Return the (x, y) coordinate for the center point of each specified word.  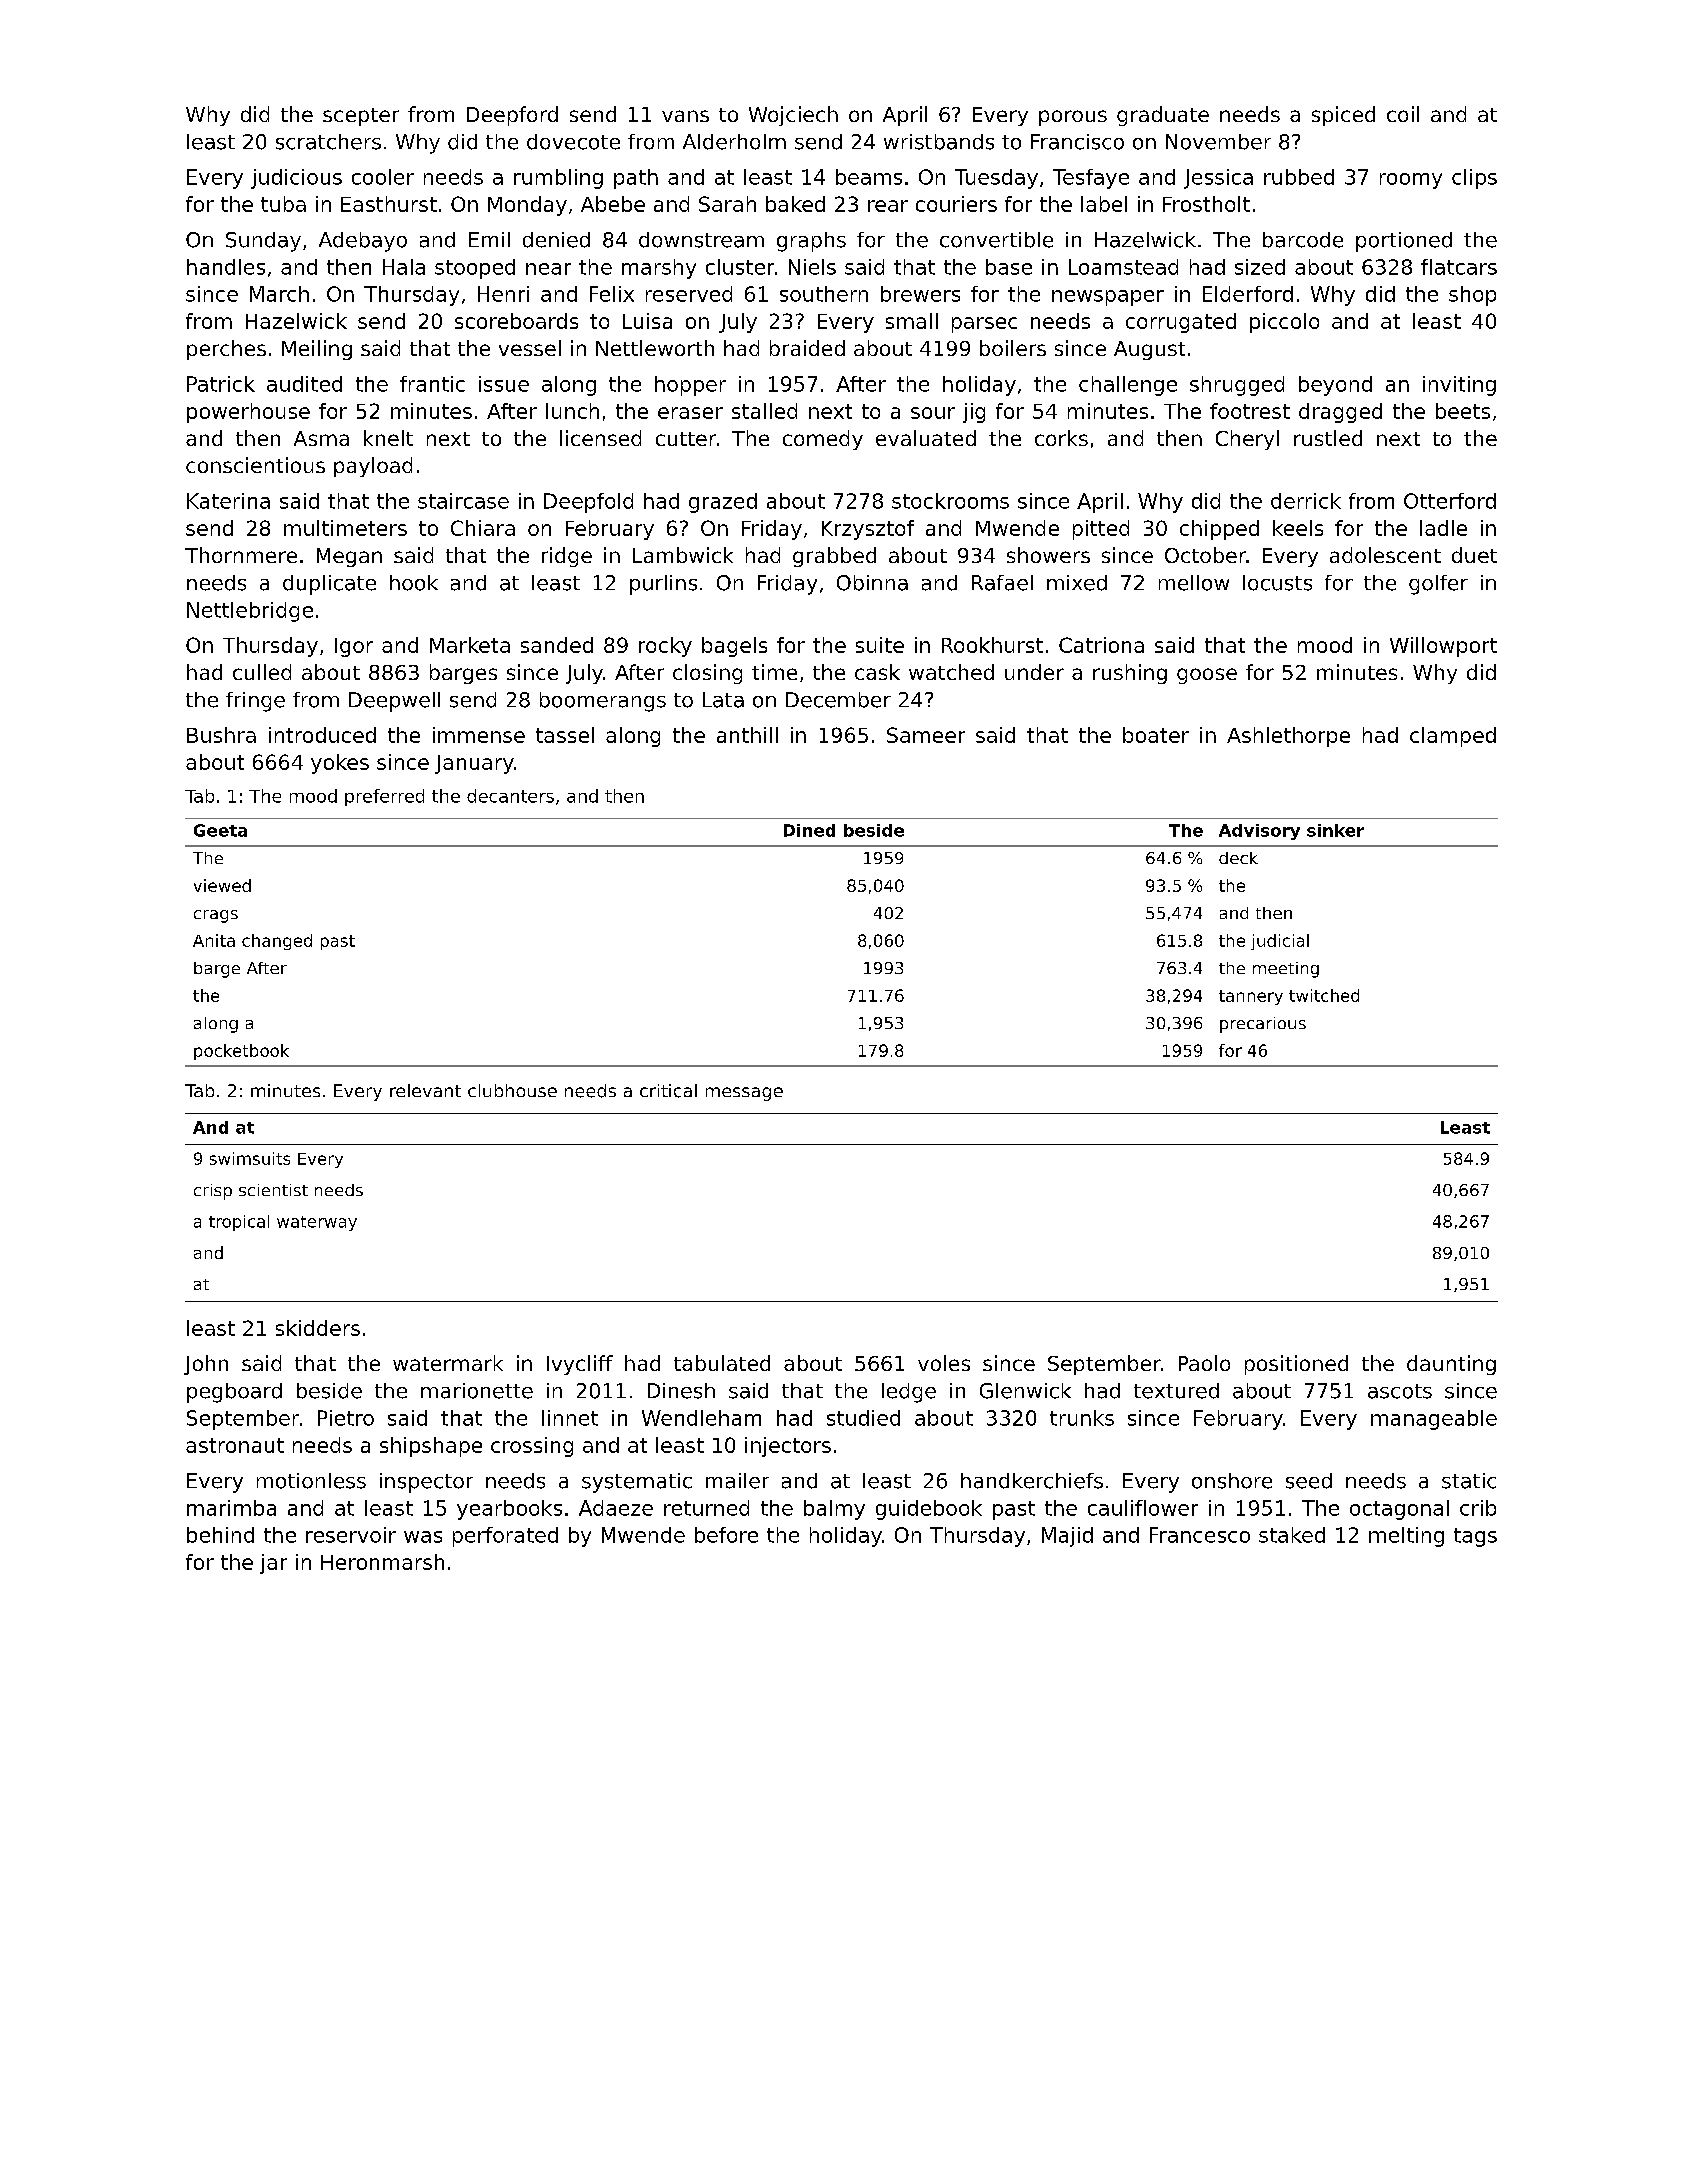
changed (277, 942)
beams (869, 177)
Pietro (346, 1418)
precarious (1263, 1025)
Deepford (512, 116)
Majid (1067, 1537)
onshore (1232, 1481)
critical (668, 1091)
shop (1472, 296)
